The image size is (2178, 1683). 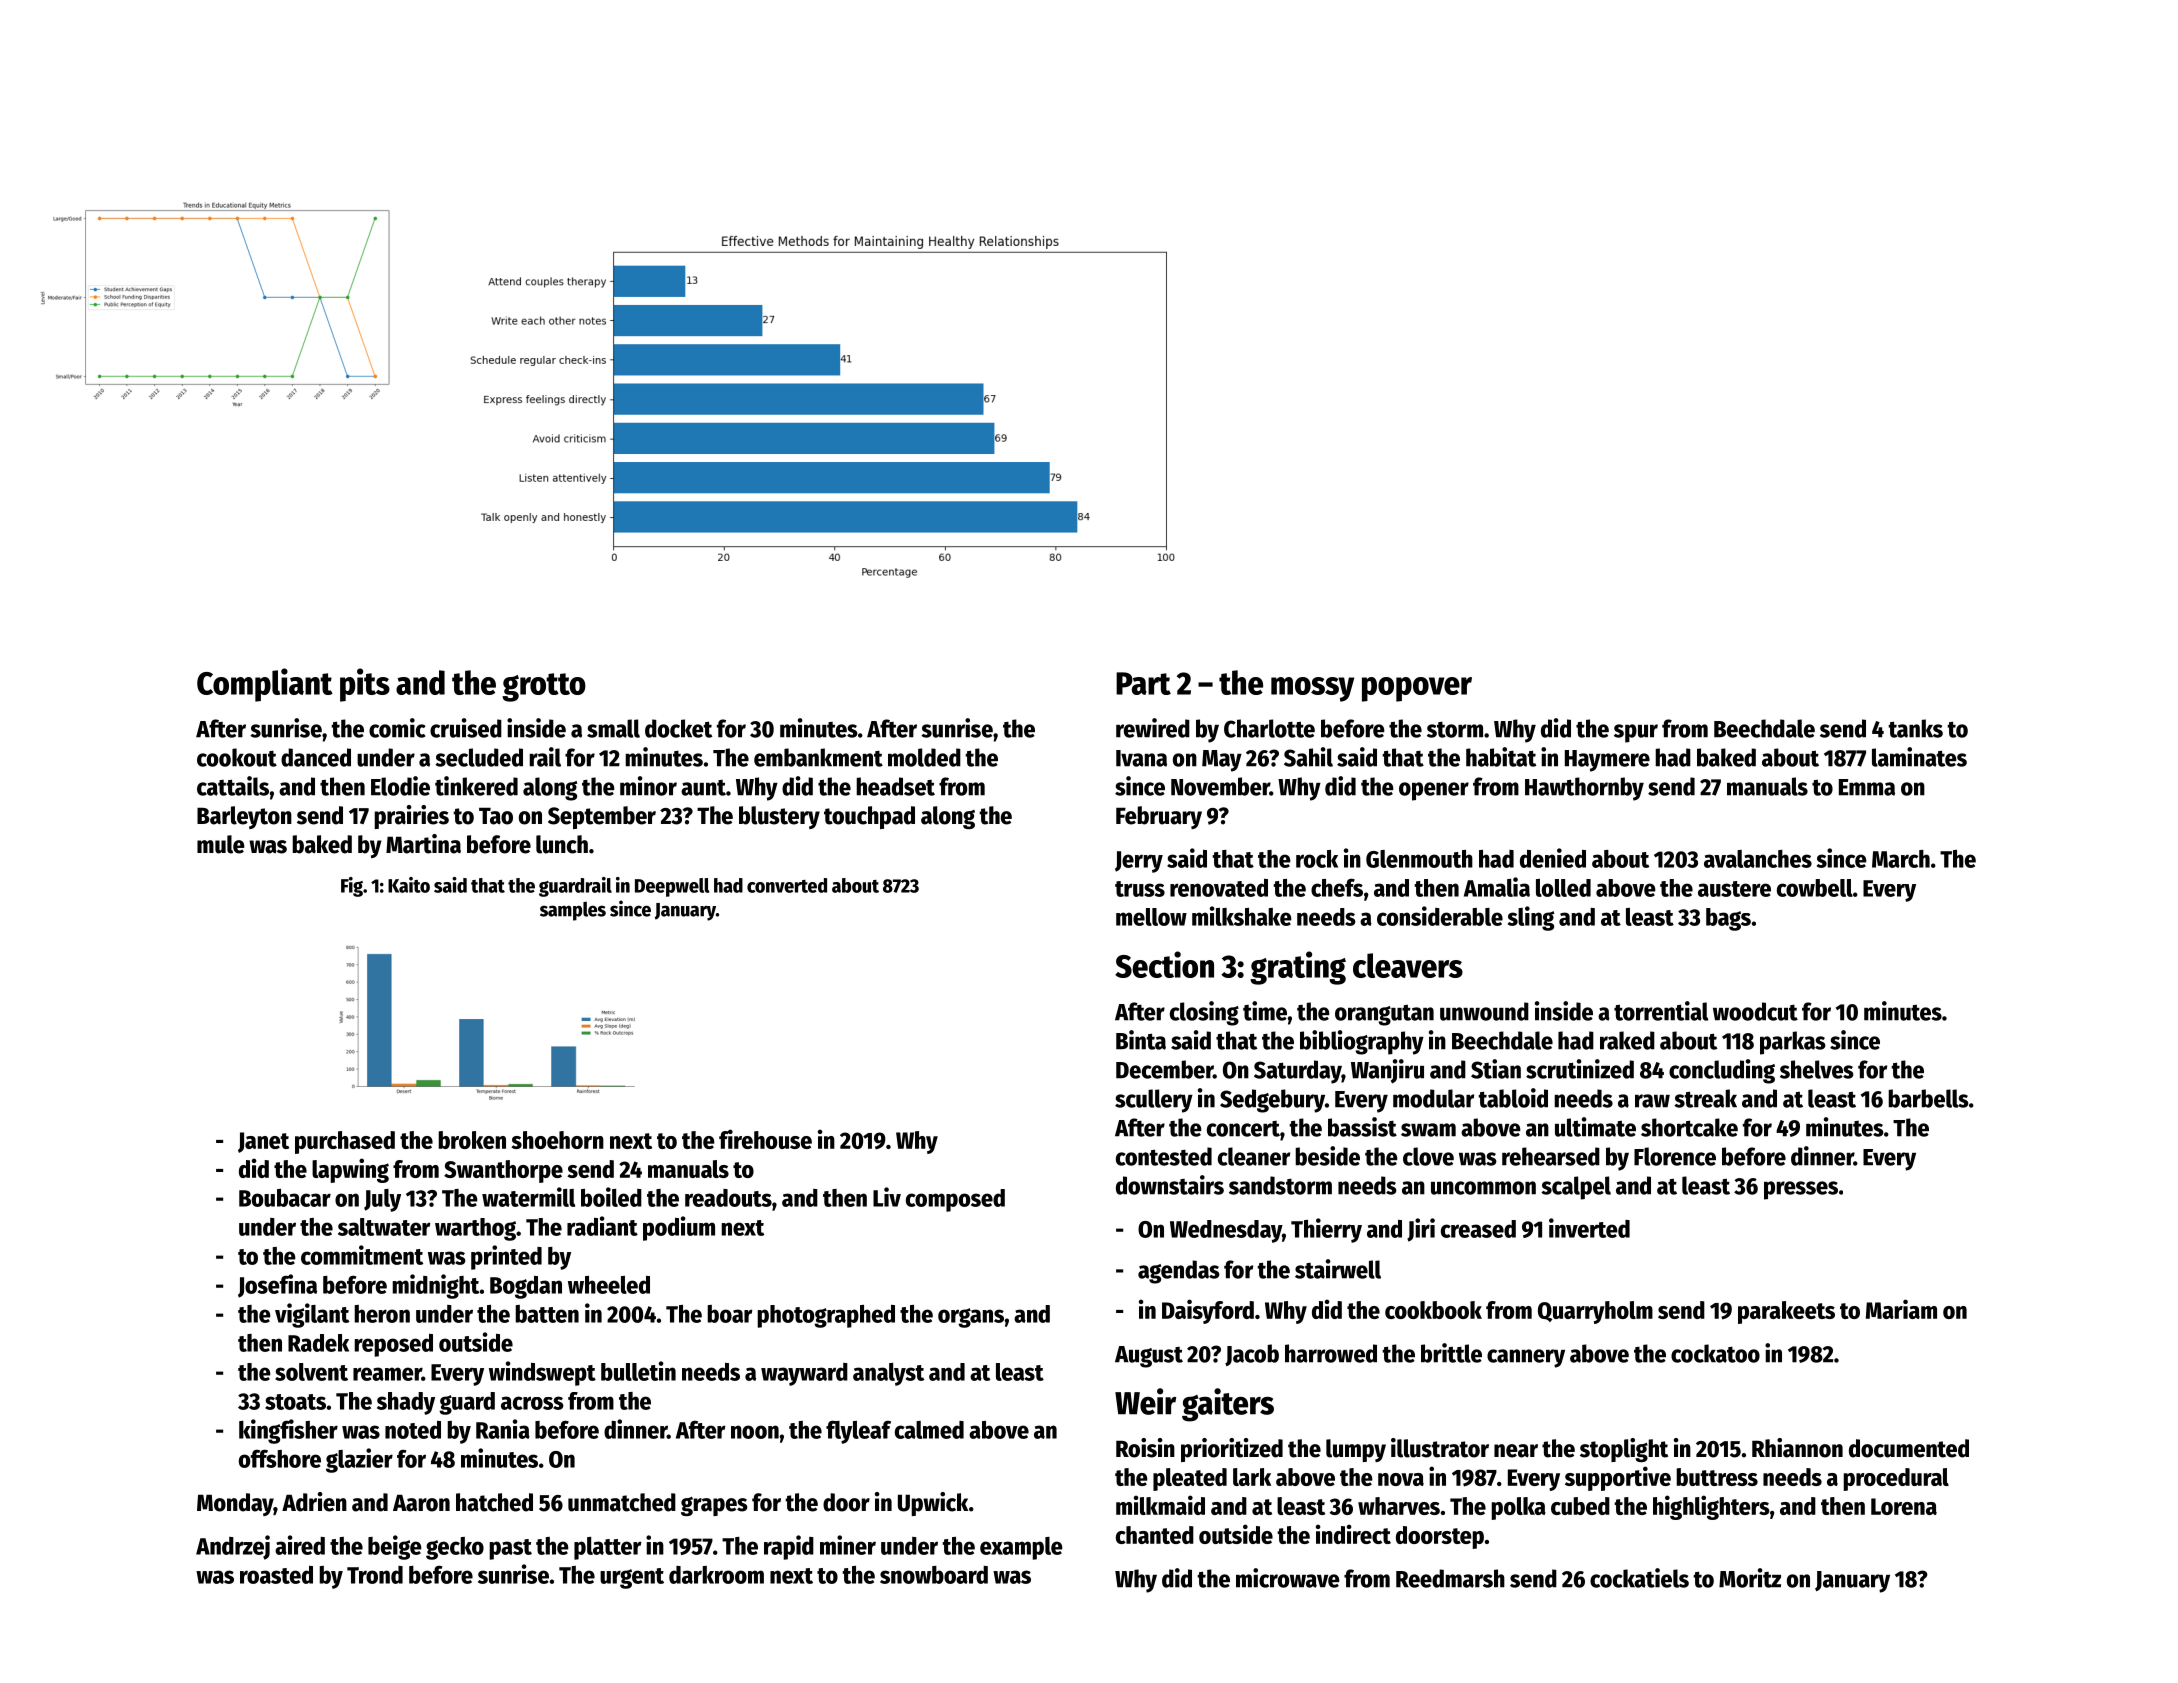 What do you see at coordinates (632, 1578) in the screenshot?
I see `urgent` at bounding box center [632, 1578].
